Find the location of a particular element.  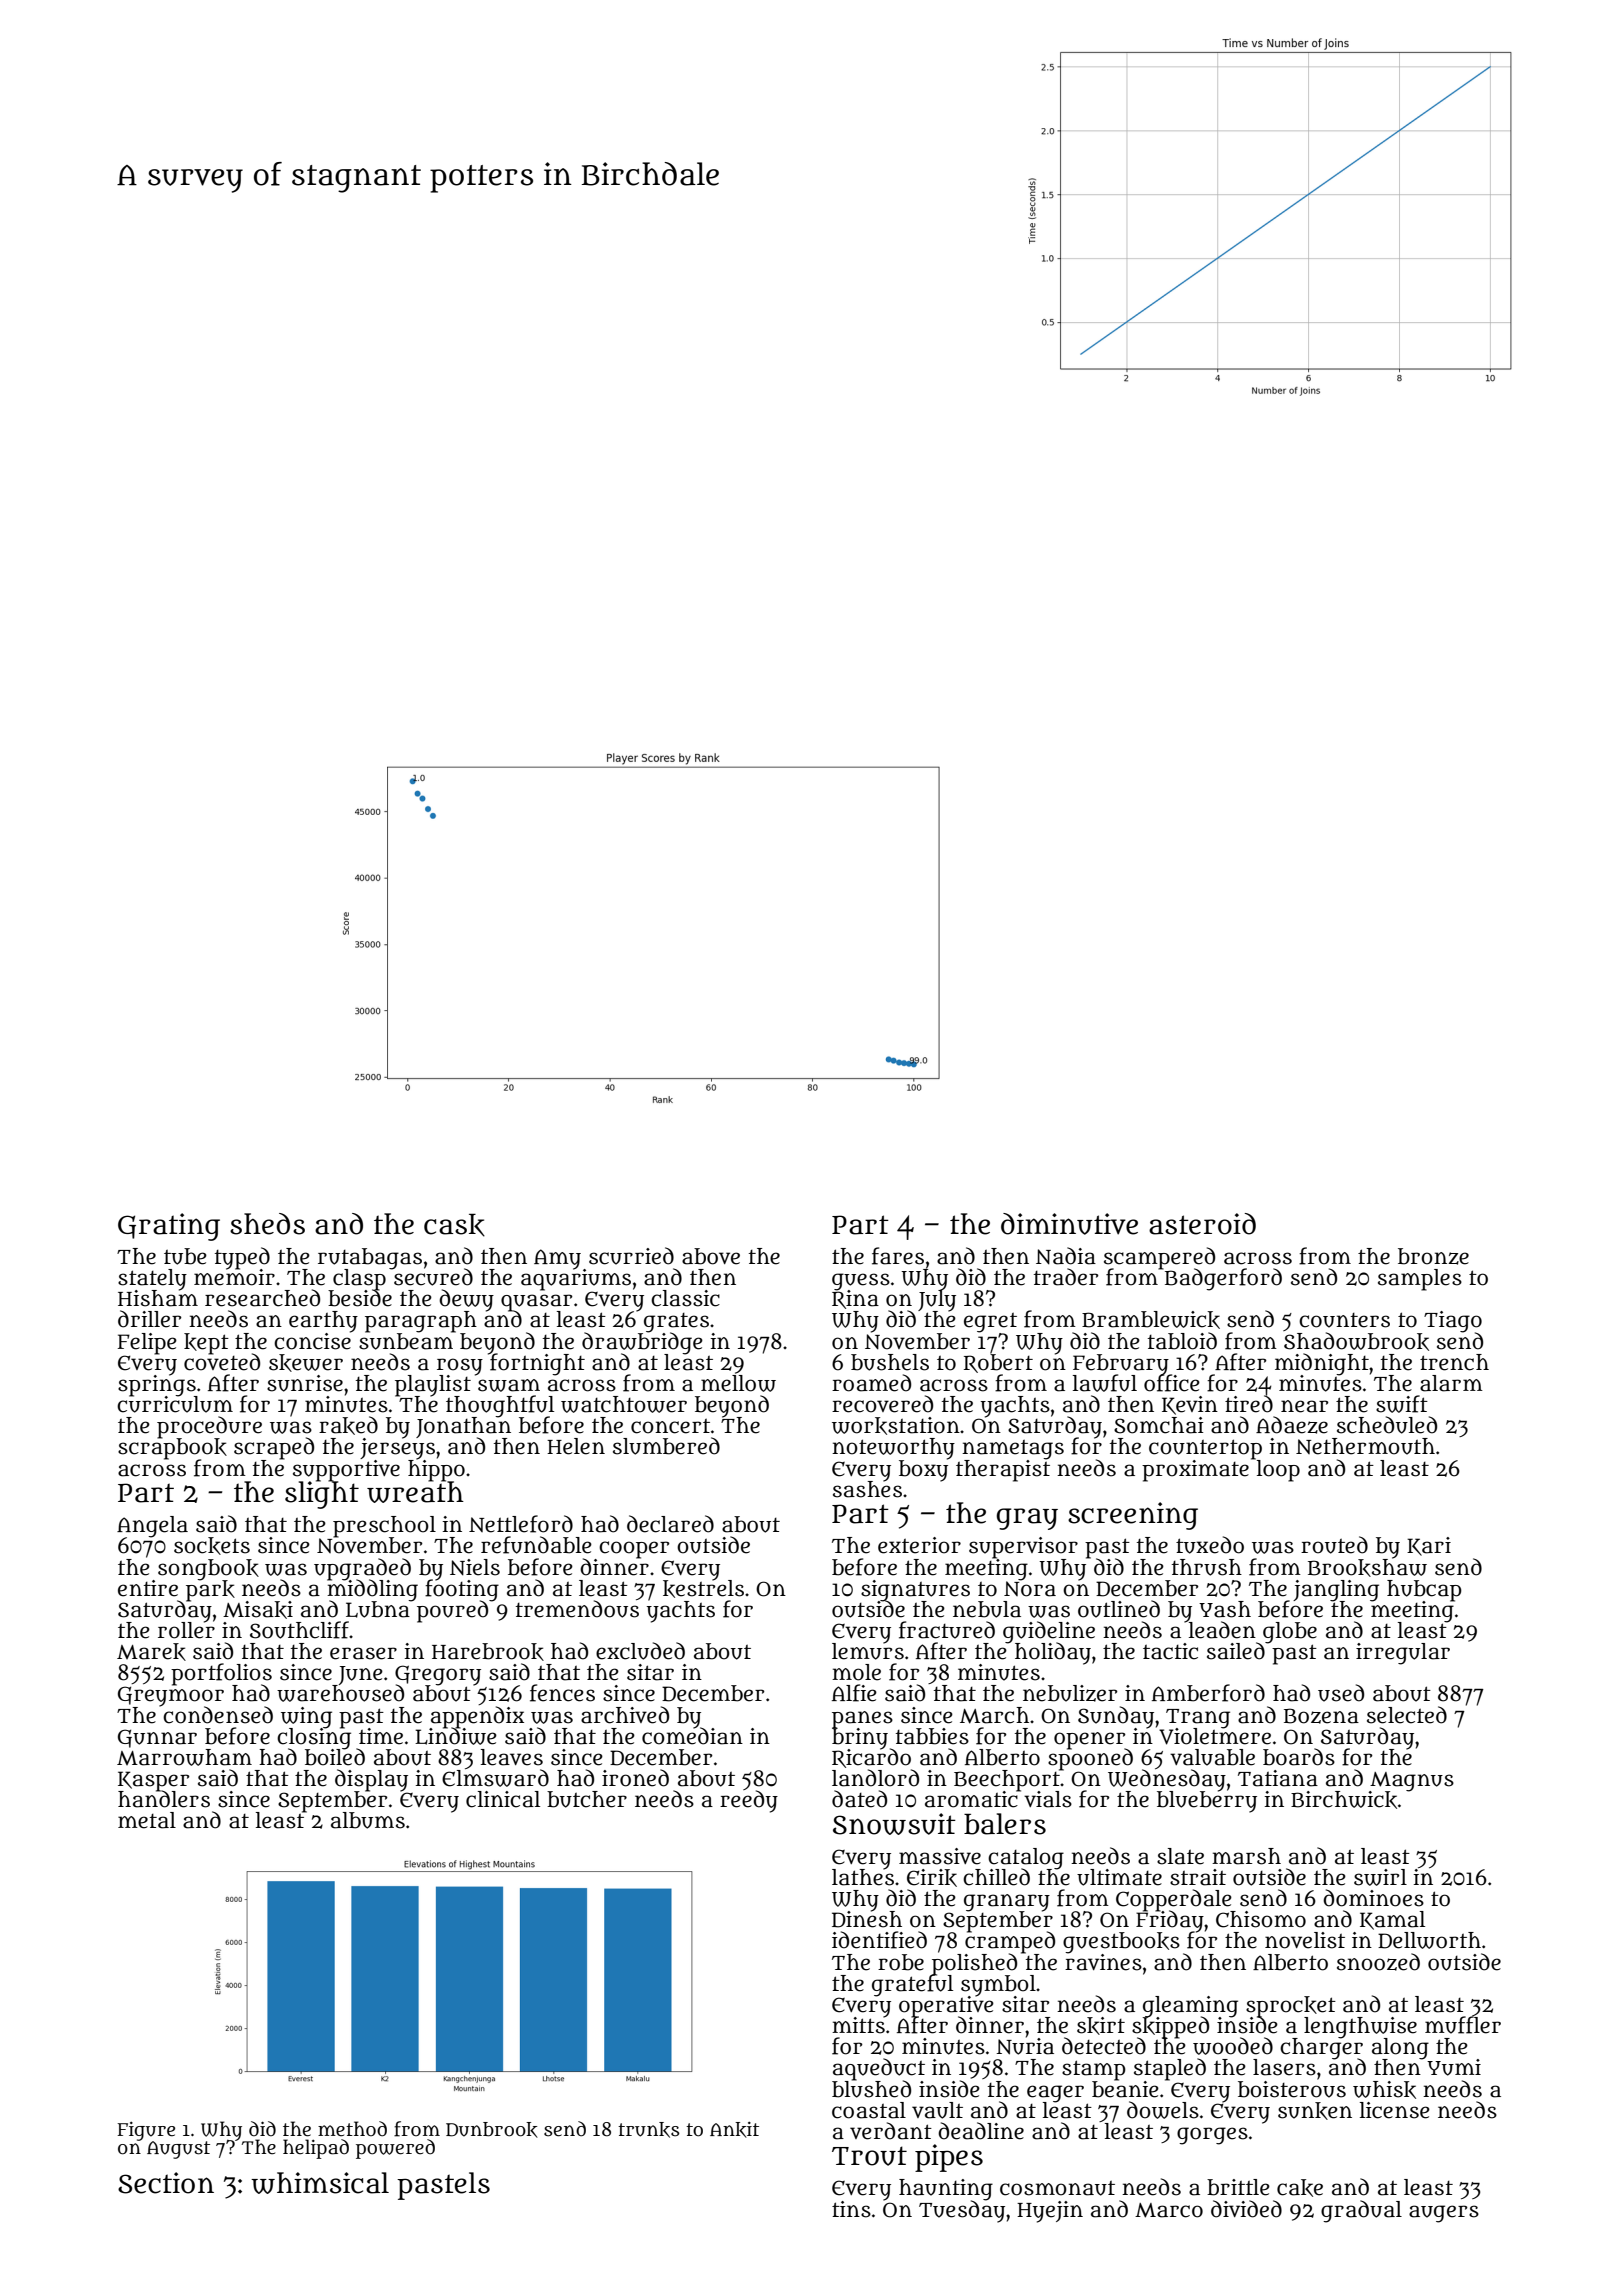

leaves is located at coordinates (512, 1757).
